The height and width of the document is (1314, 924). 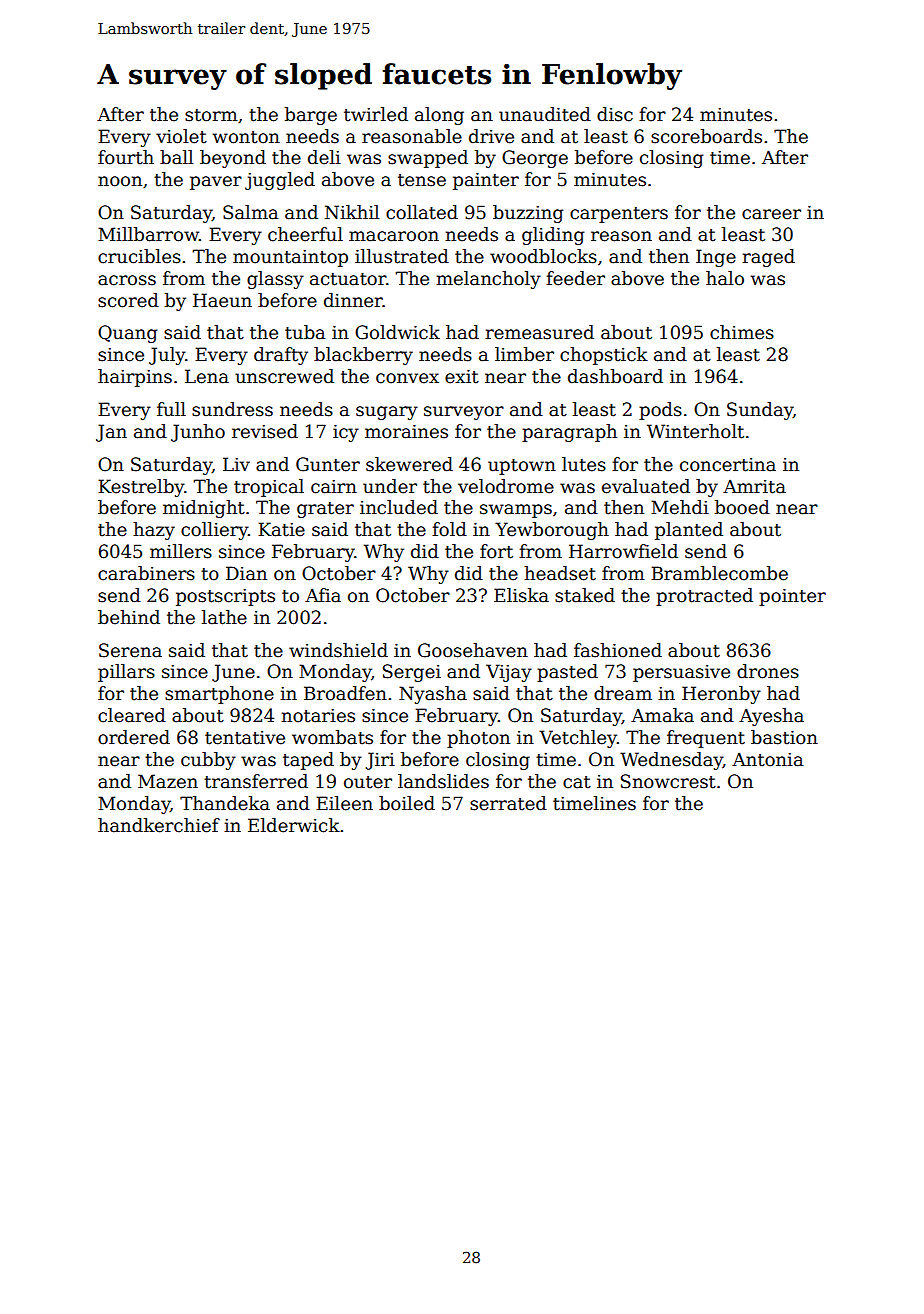 I want to click on windshield, so click(x=338, y=650).
